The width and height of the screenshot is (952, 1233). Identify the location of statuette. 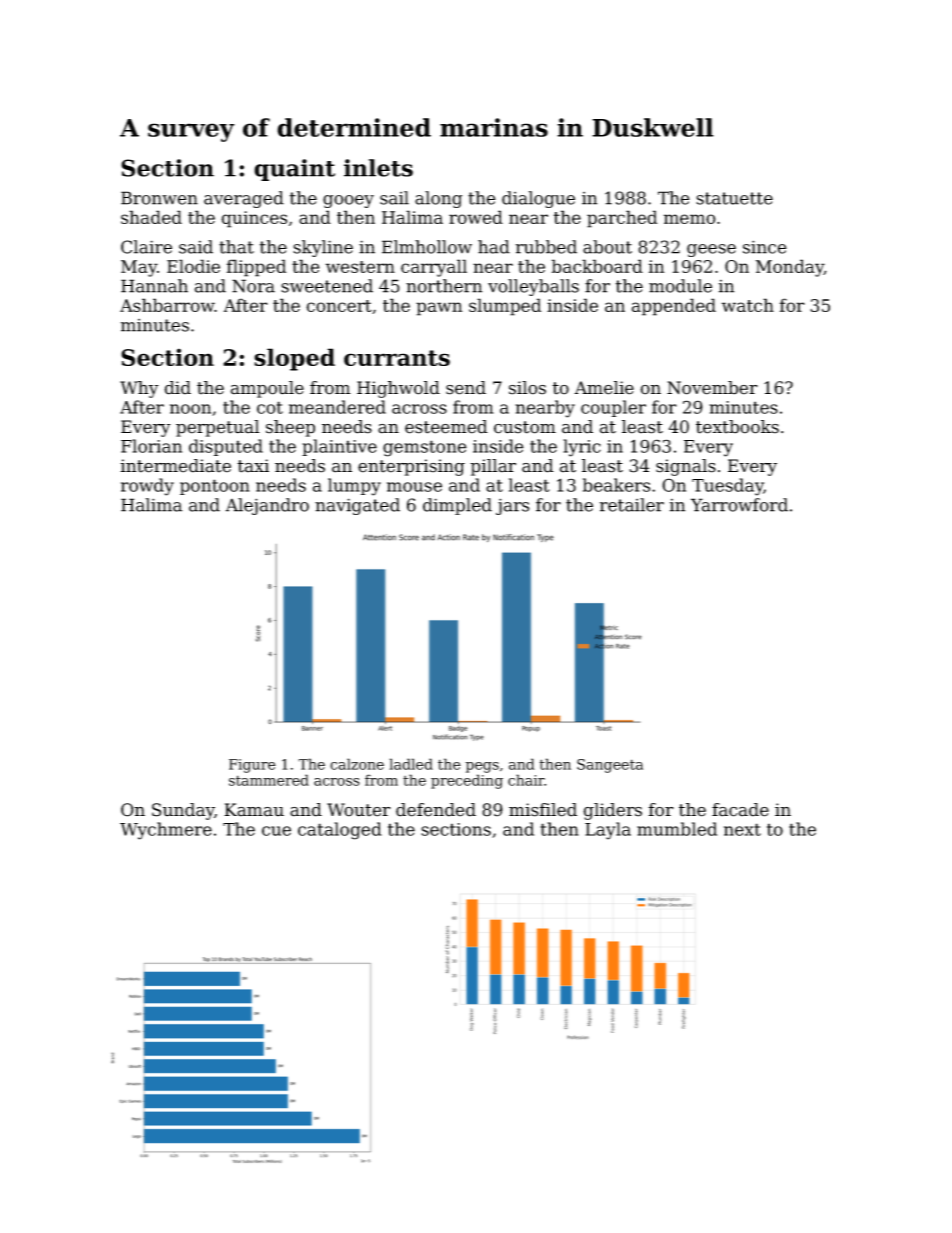
(734, 198).
